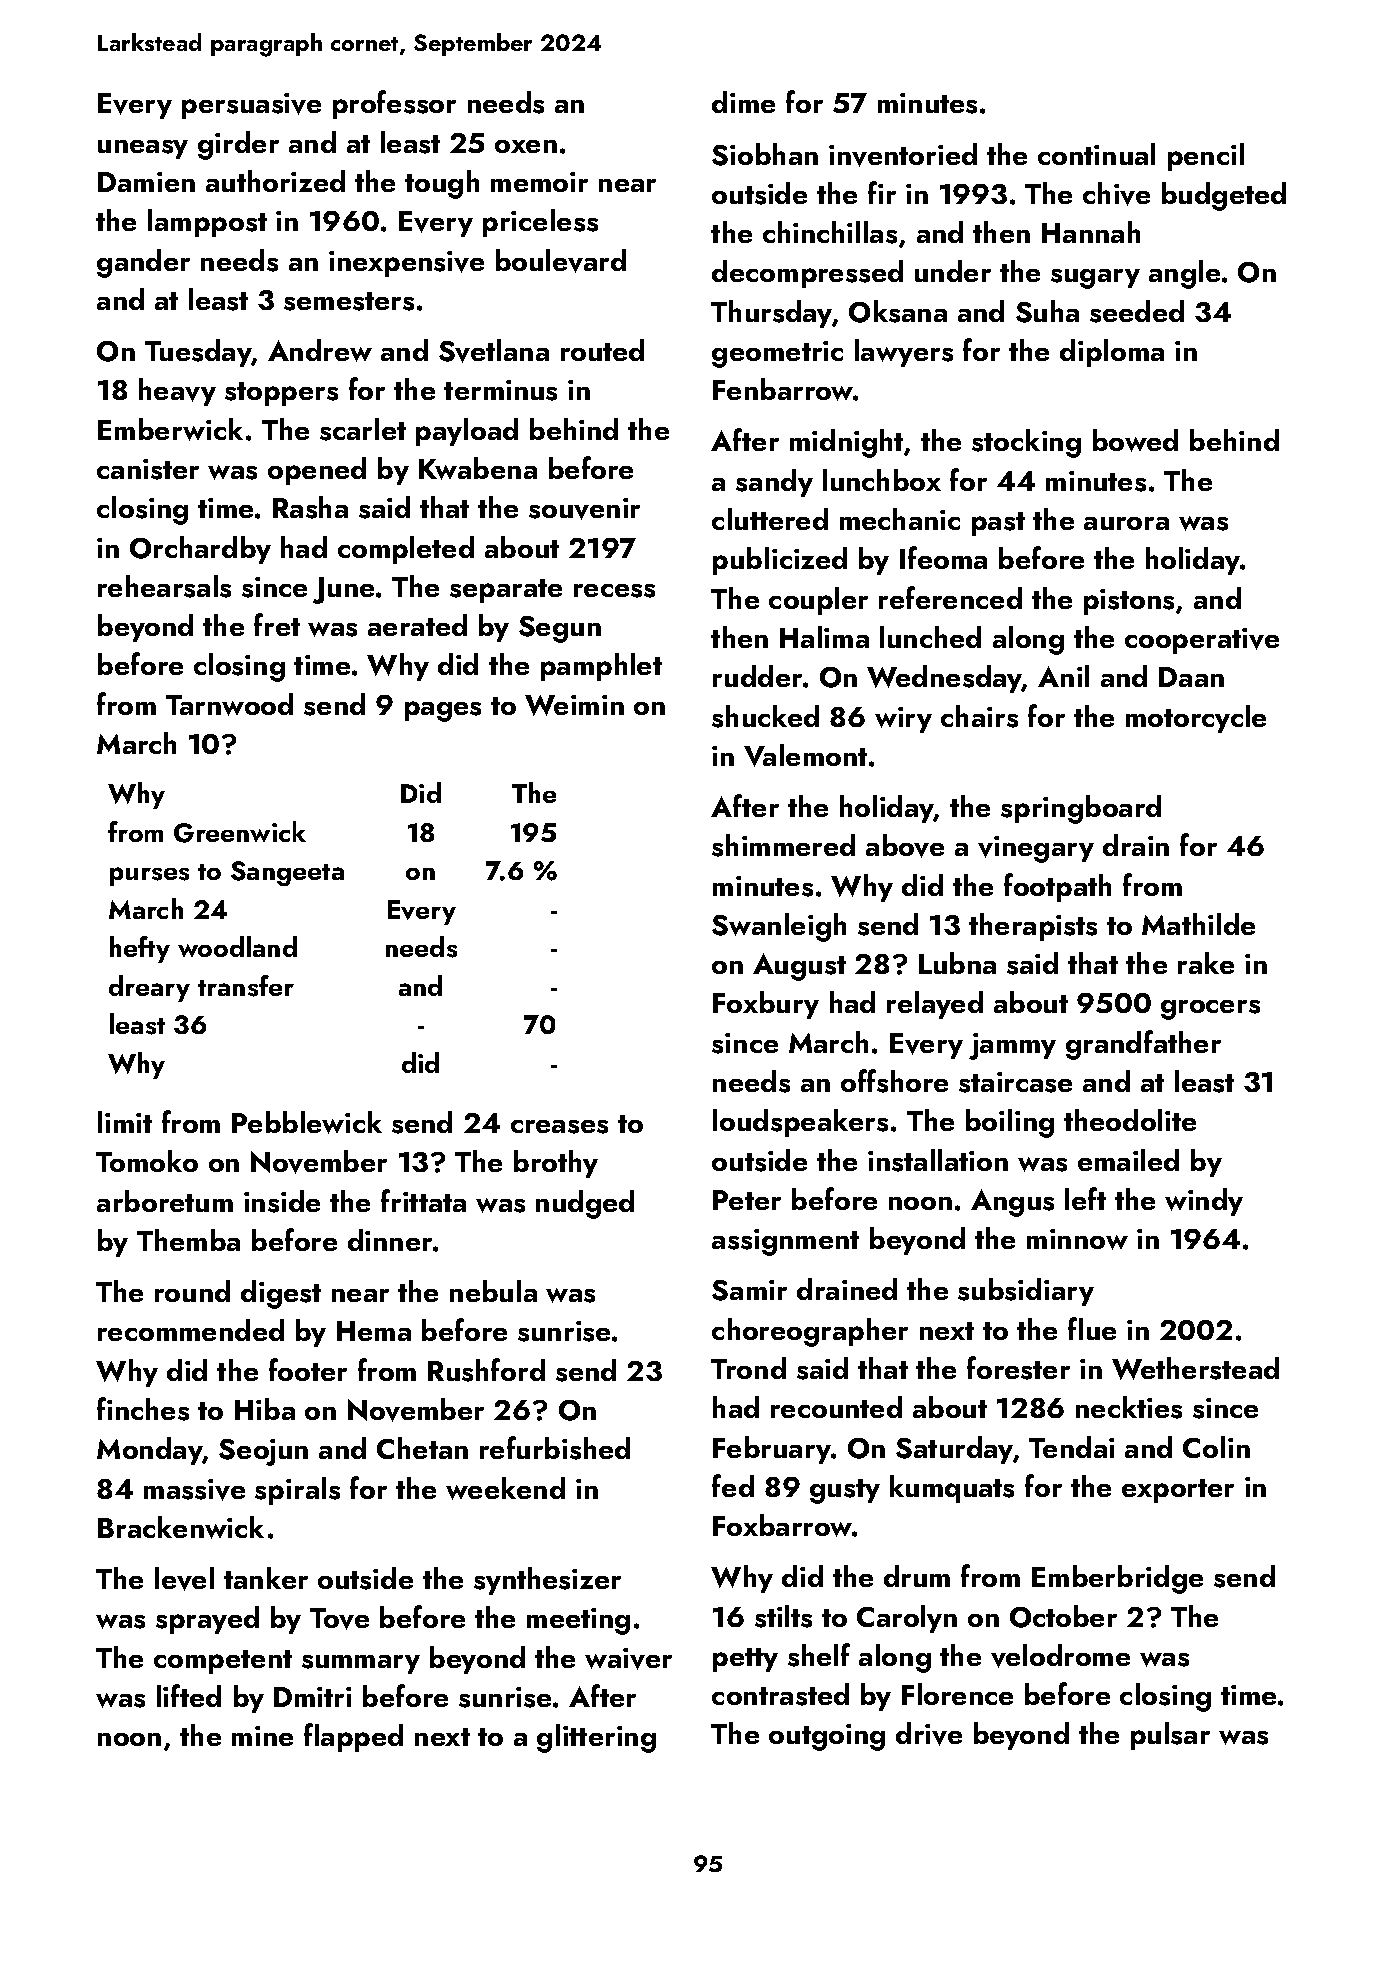  Describe the element at coordinates (251, 106) in the image. I see `persuasive` at that location.
